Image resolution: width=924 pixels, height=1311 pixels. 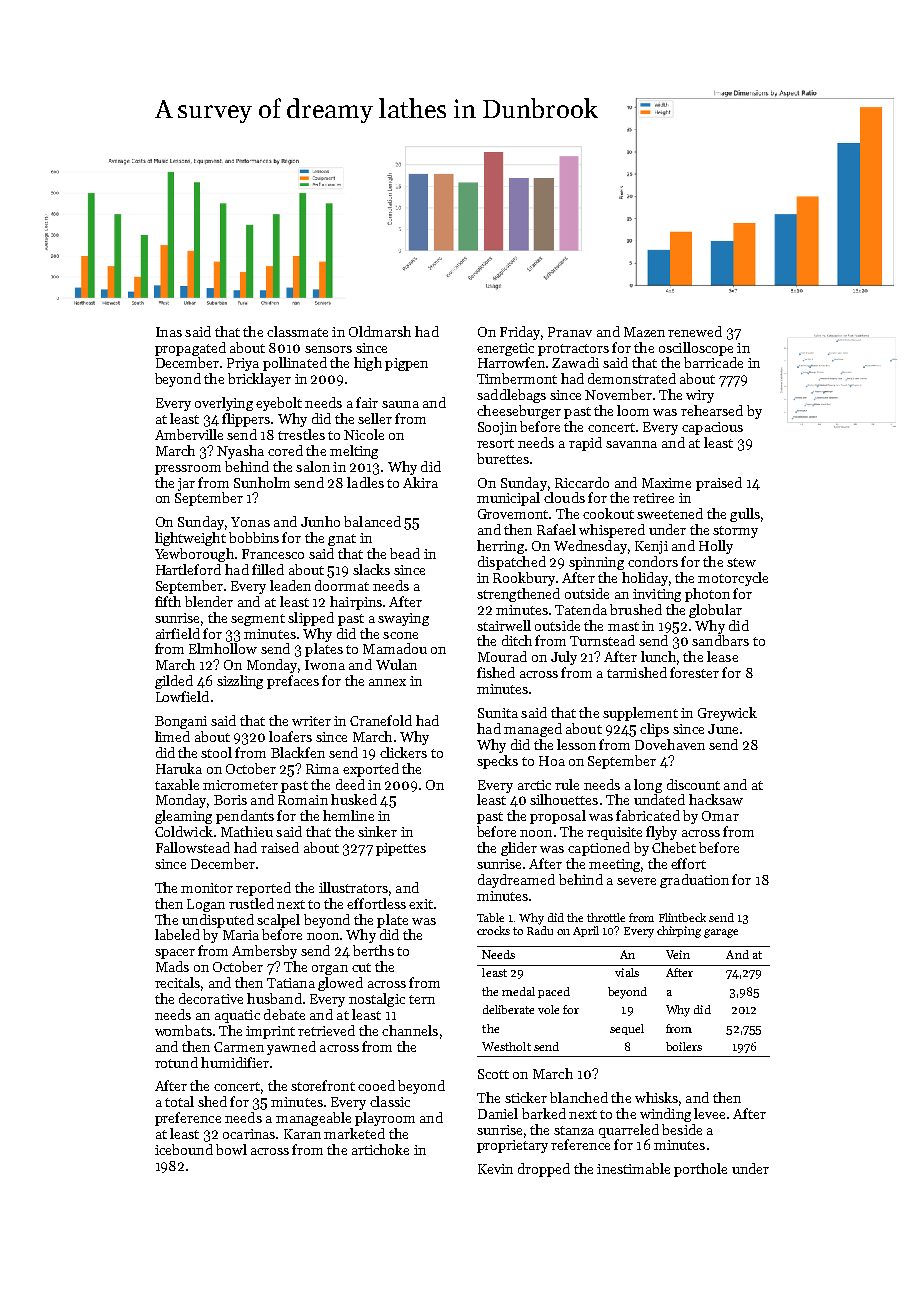 What do you see at coordinates (311, 721) in the image?
I see `writer` at bounding box center [311, 721].
